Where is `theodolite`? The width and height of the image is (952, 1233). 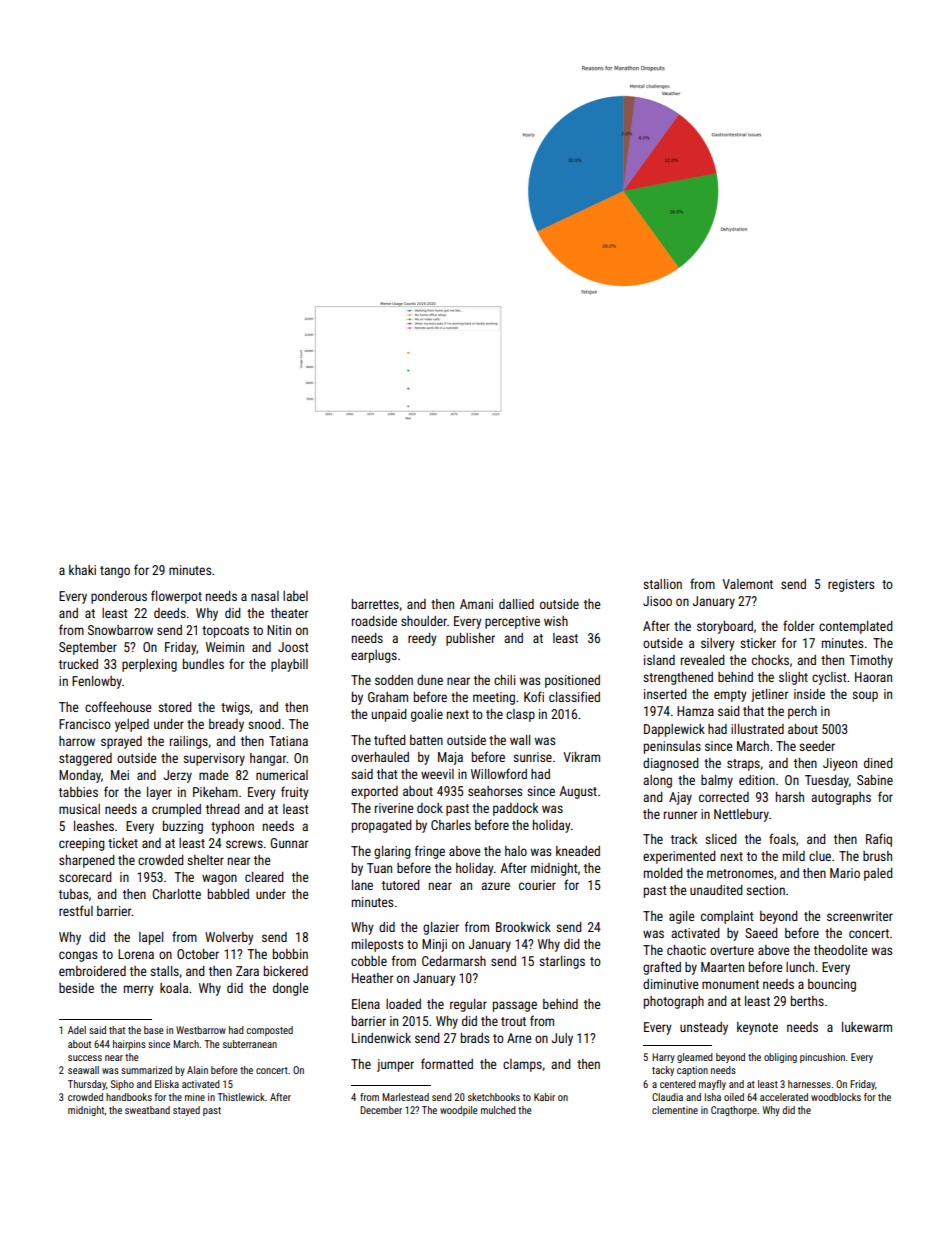
theodolite is located at coordinates (840, 950).
